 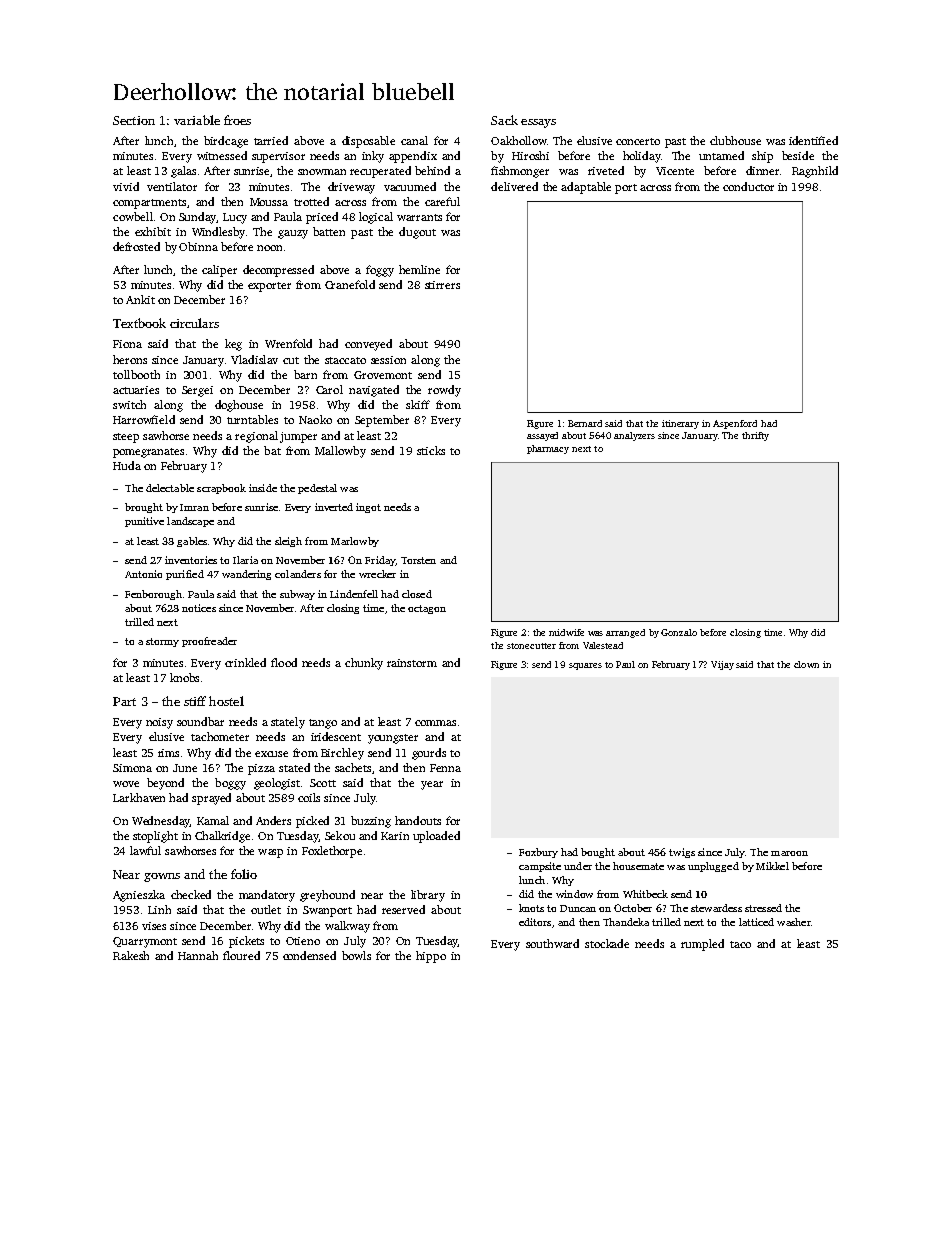 I want to click on stormy, so click(x=162, y=642).
